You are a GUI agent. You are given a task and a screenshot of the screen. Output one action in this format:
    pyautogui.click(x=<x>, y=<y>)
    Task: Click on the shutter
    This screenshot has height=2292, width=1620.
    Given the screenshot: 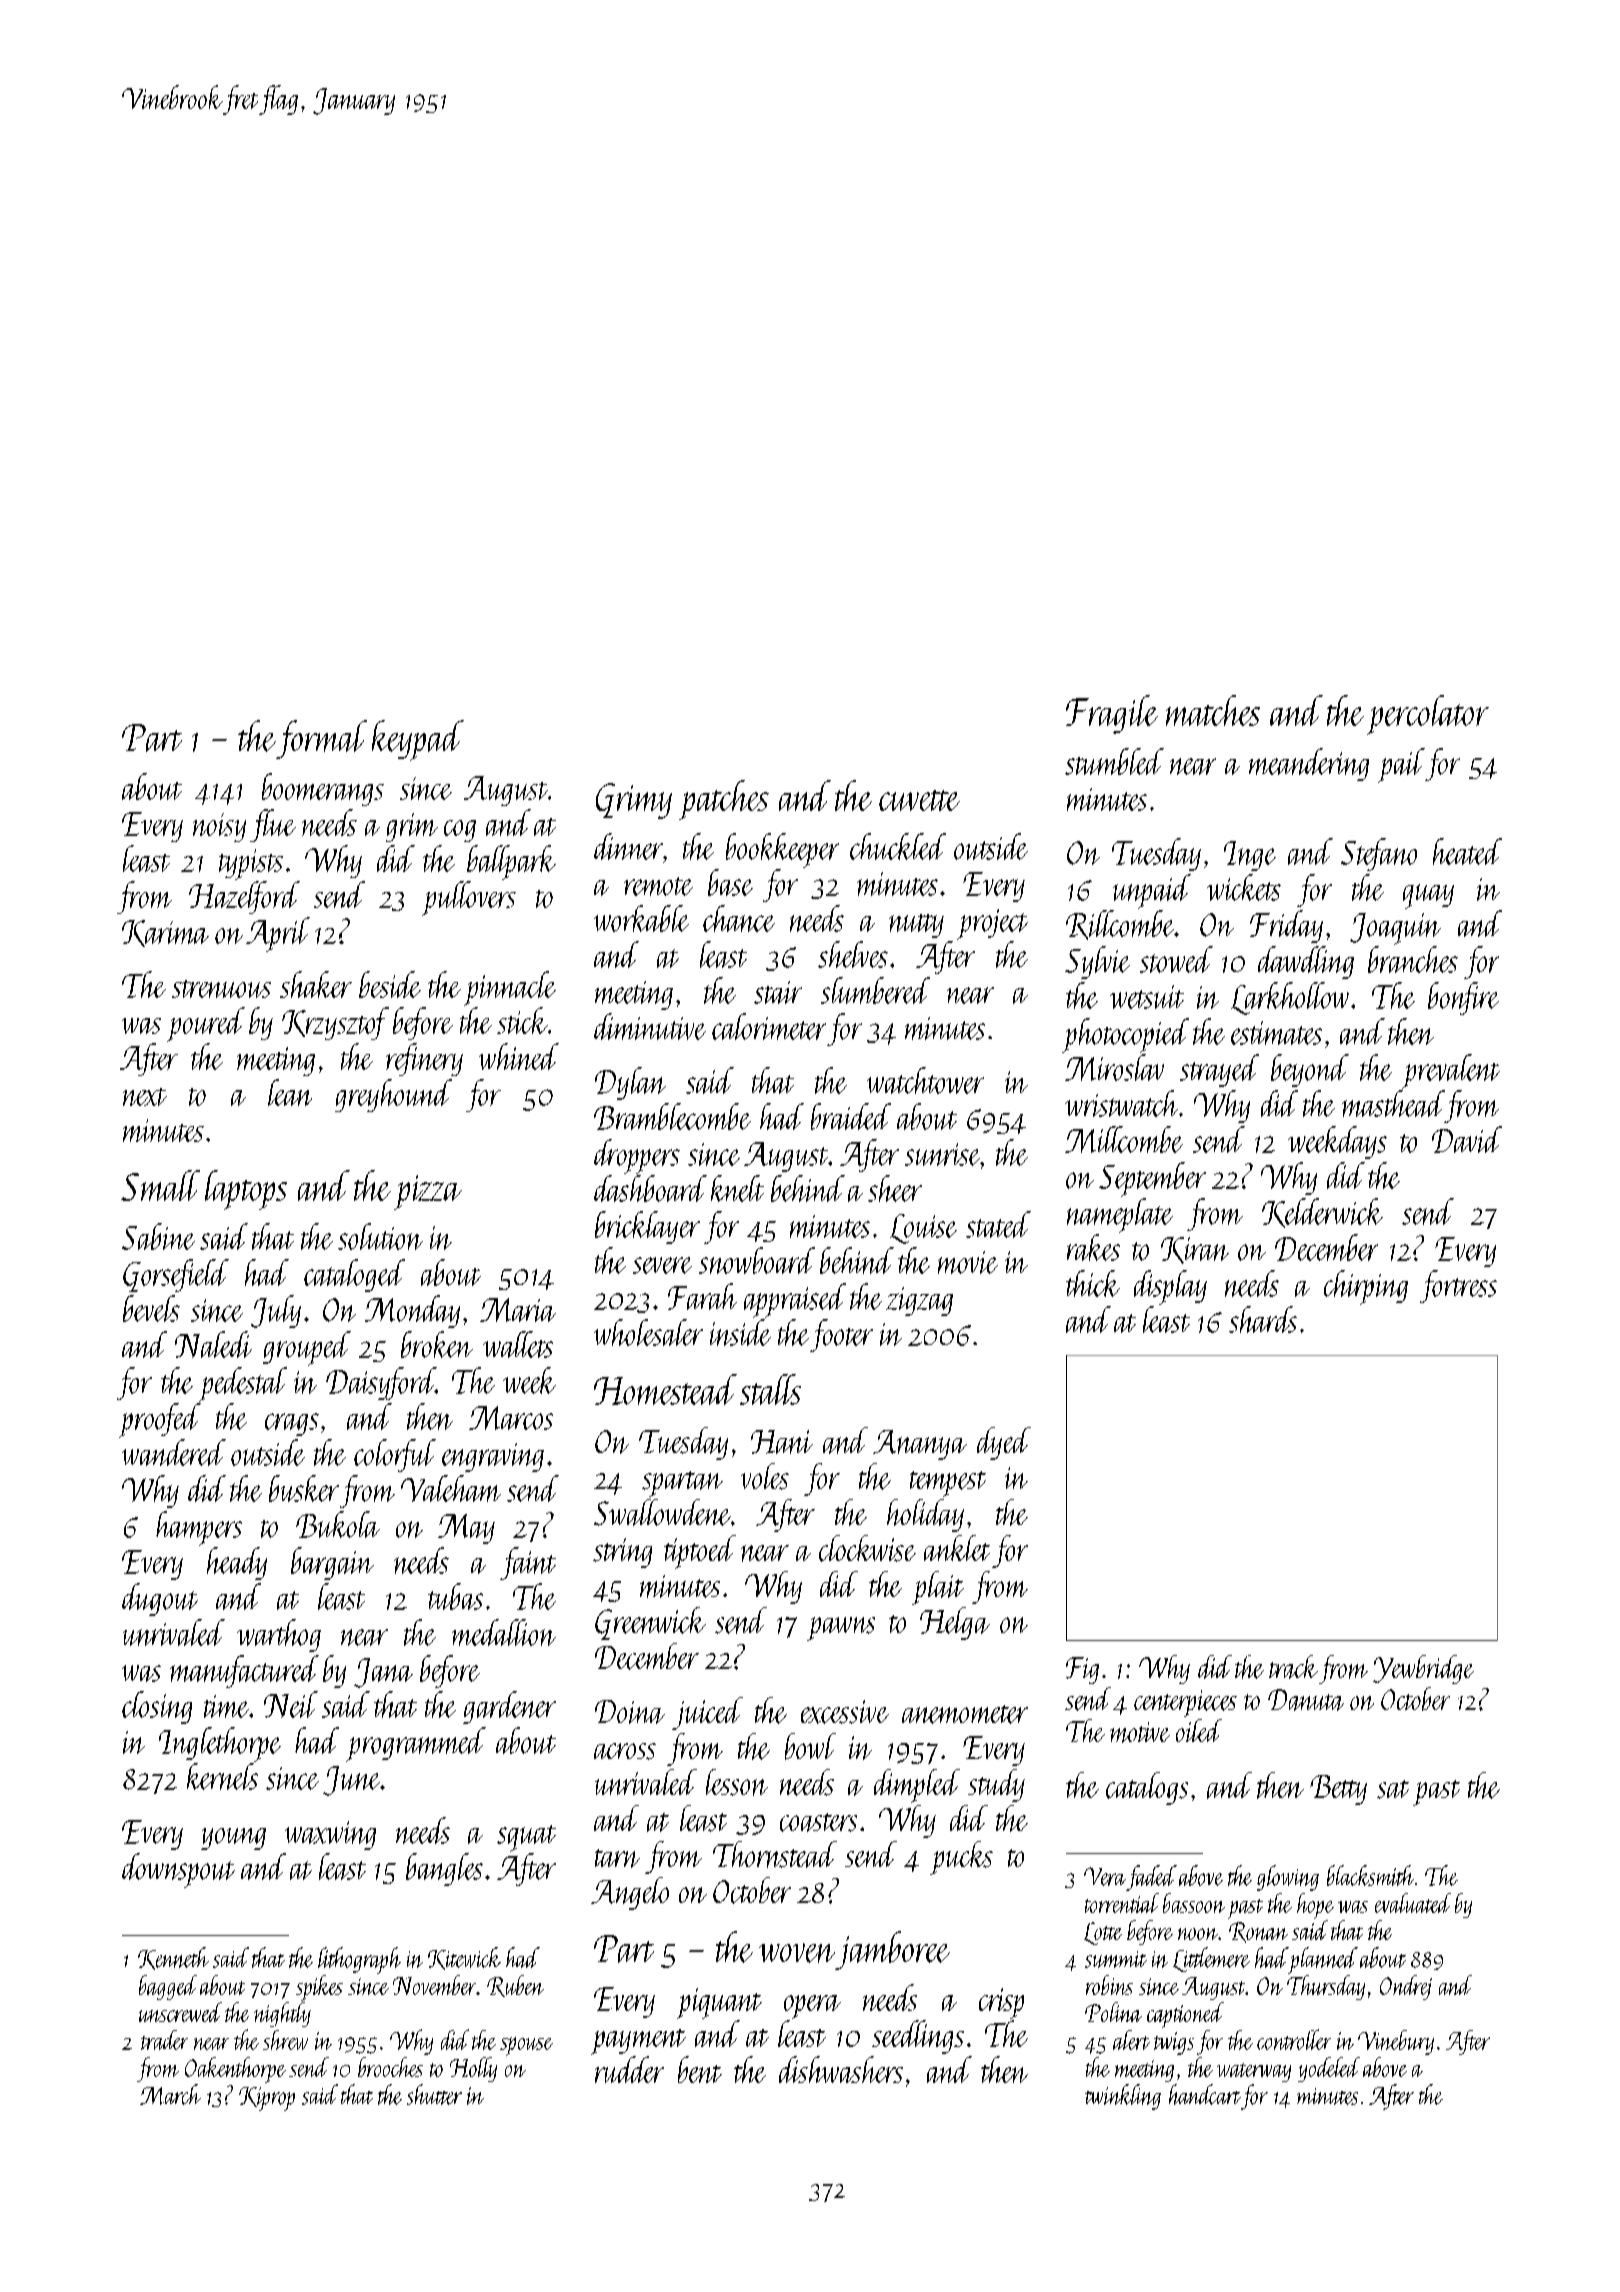 What is the action you would take?
    pyautogui.click(x=434, y=2094)
